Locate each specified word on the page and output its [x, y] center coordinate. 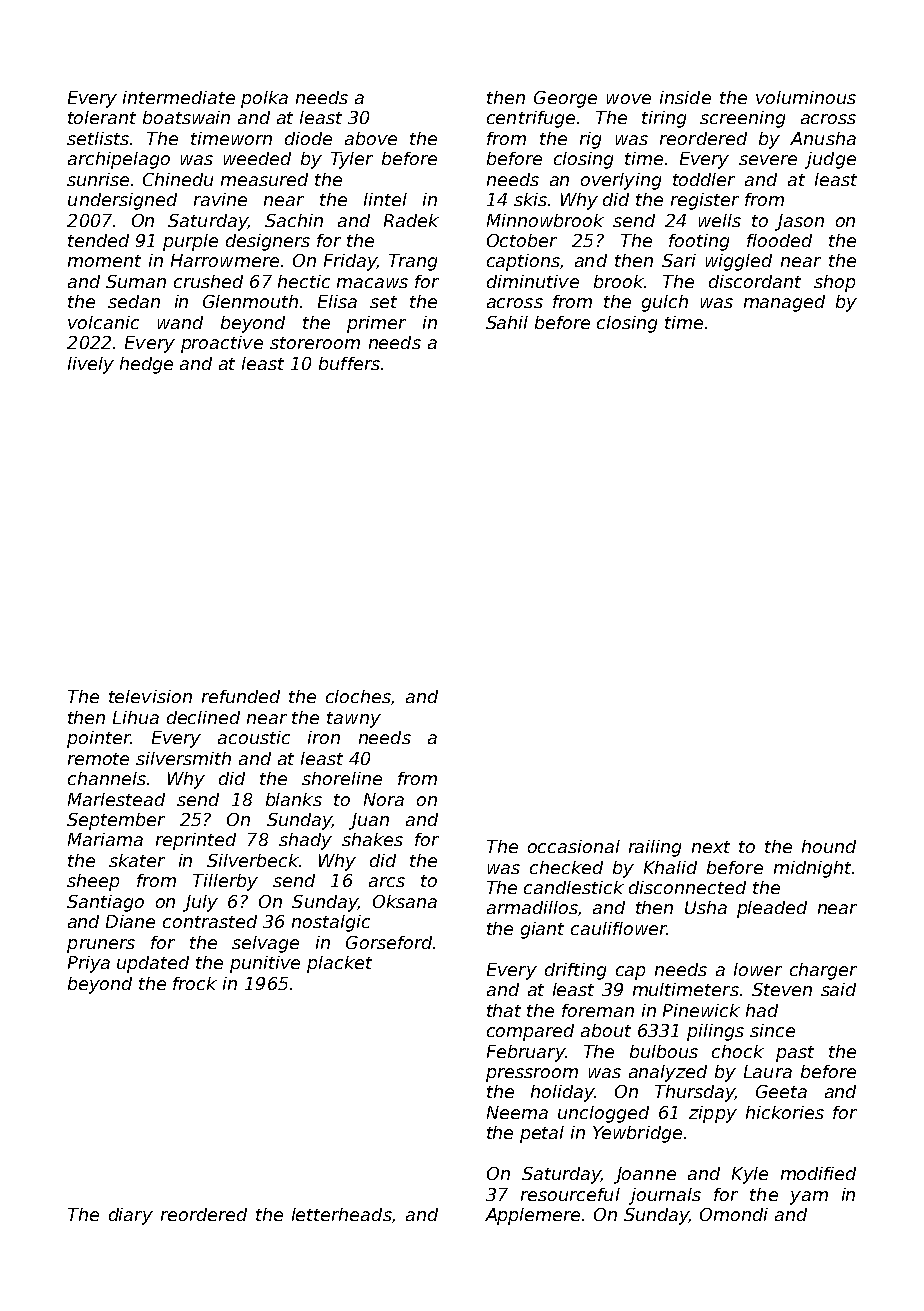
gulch [665, 303]
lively [91, 365]
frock [195, 983]
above [371, 138]
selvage [265, 944]
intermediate [179, 97]
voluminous [806, 97]
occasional [574, 846]
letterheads [342, 1214]
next [711, 847]
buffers [349, 363]
